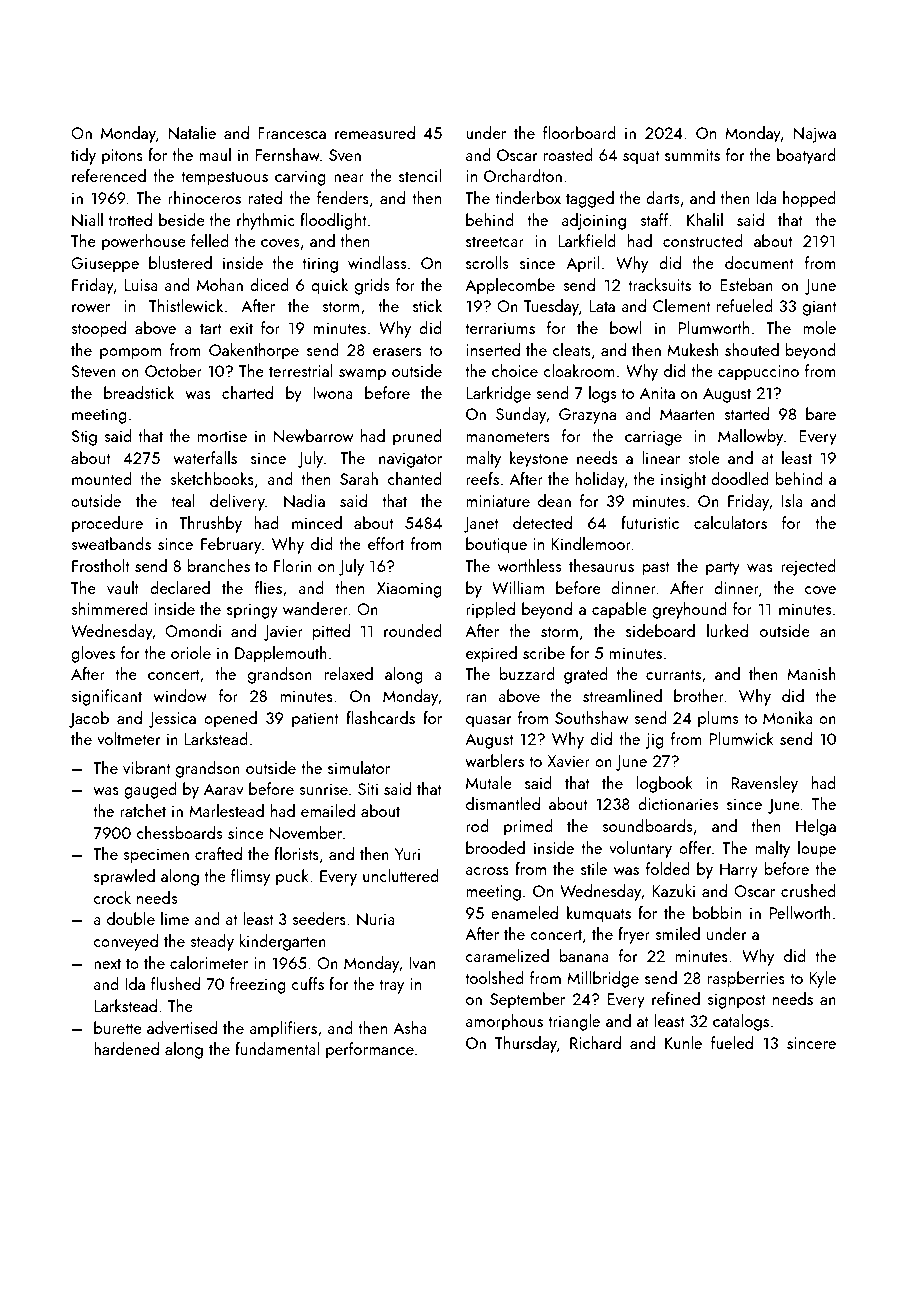 The height and width of the document is (1316, 908). I want to click on Steven, so click(94, 371).
